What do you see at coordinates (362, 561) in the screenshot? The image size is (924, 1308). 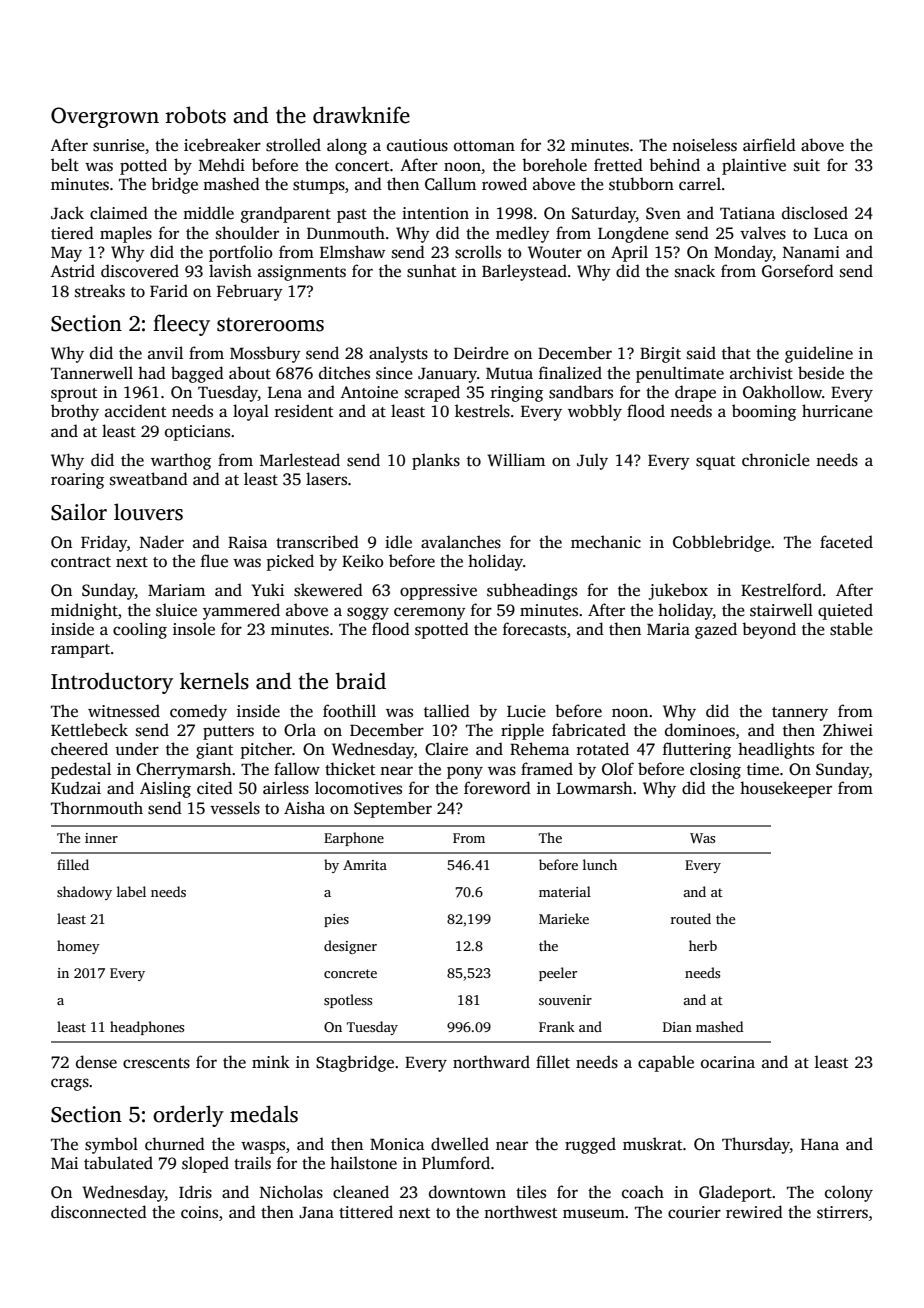 I see `Keiko` at bounding box center [362, 561].
